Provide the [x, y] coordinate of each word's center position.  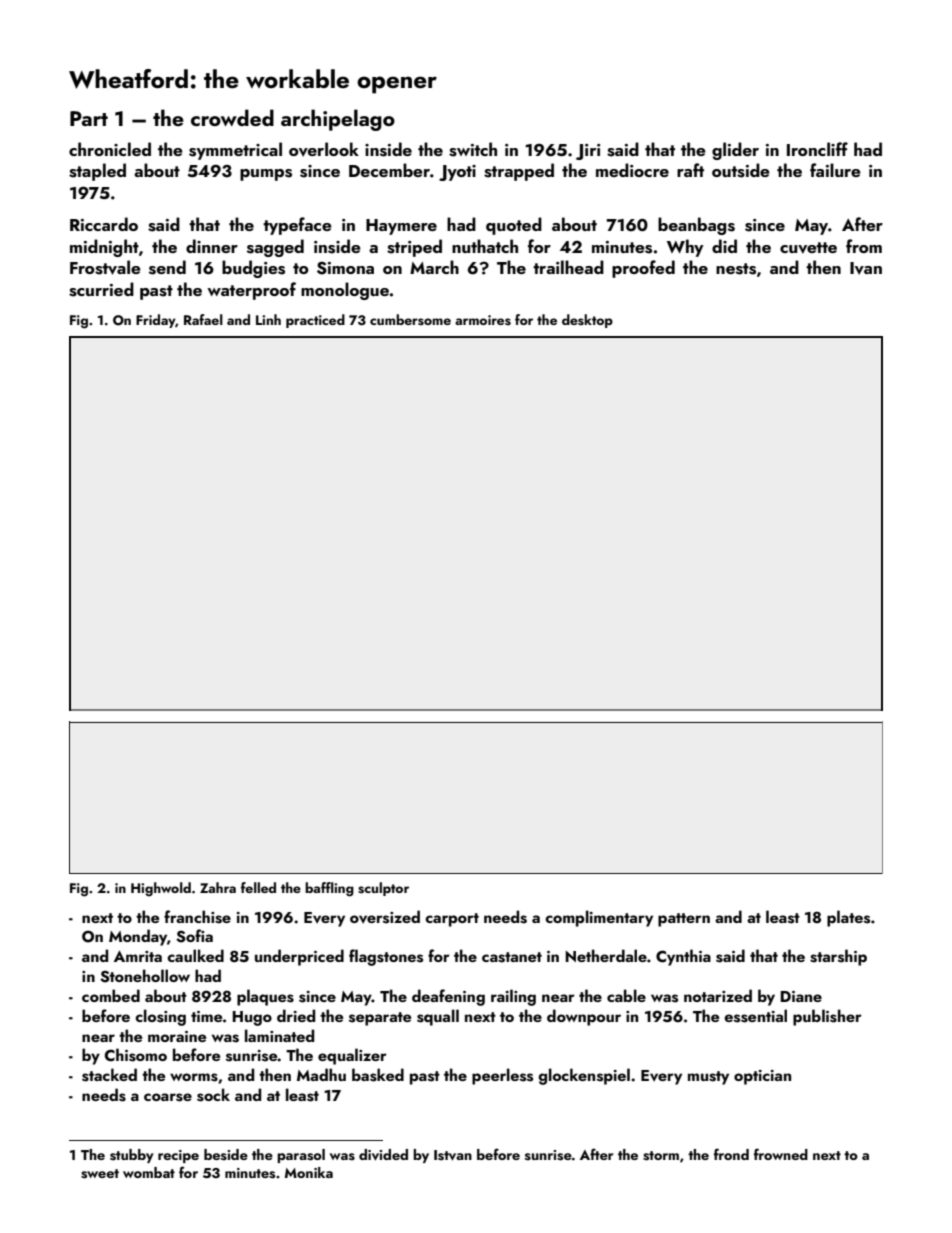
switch [473, 149]
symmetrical [235, 151]
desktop [587, 321]
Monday [138, 937]
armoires [483, 320]
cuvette [808, 248]
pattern [684, 920]
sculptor [383, 889]
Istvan [453, 1155]
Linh [268, 319]
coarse [168, 1097]
